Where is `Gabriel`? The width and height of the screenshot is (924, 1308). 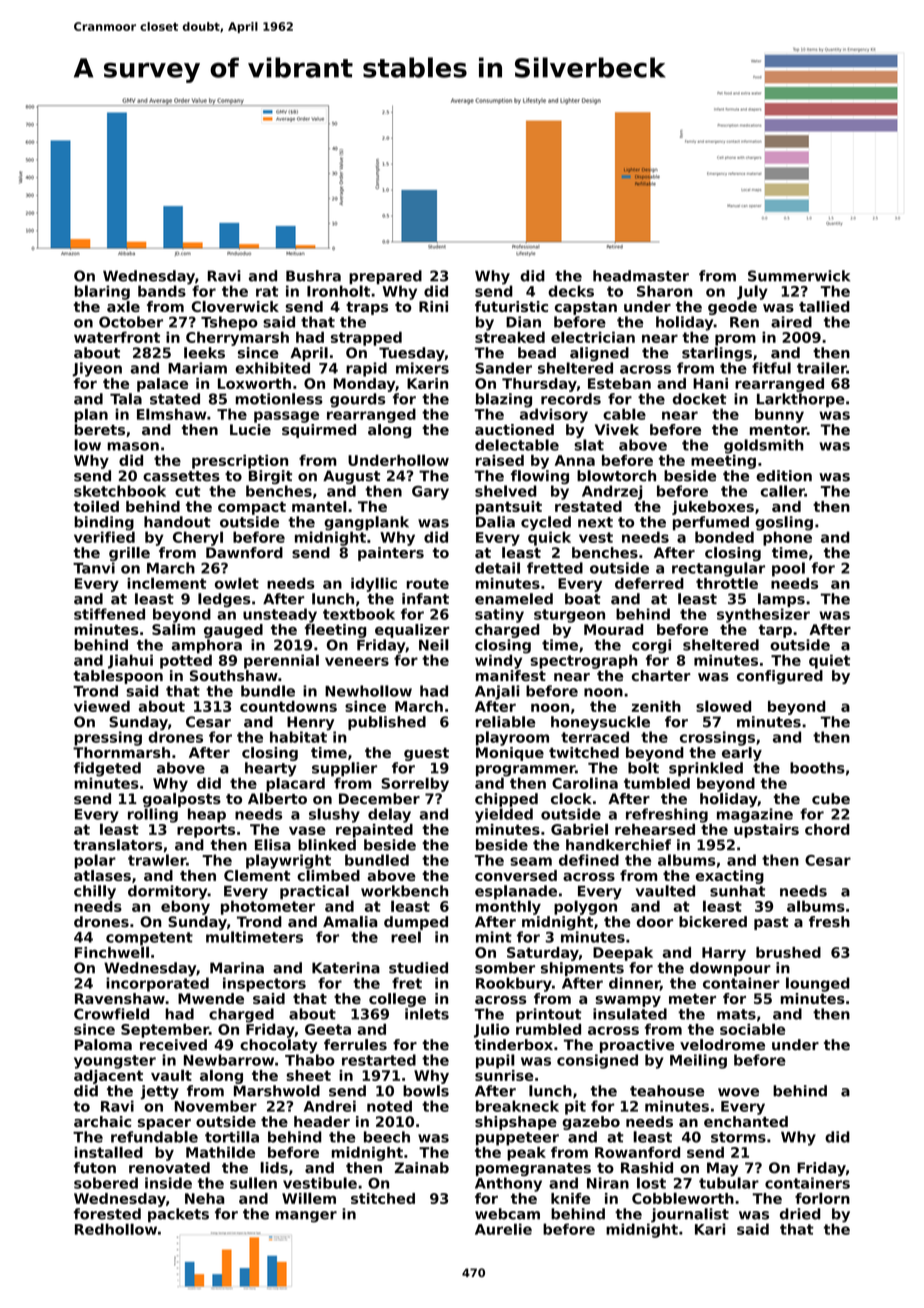 Gabriel is located at coordinates (579, 829).
